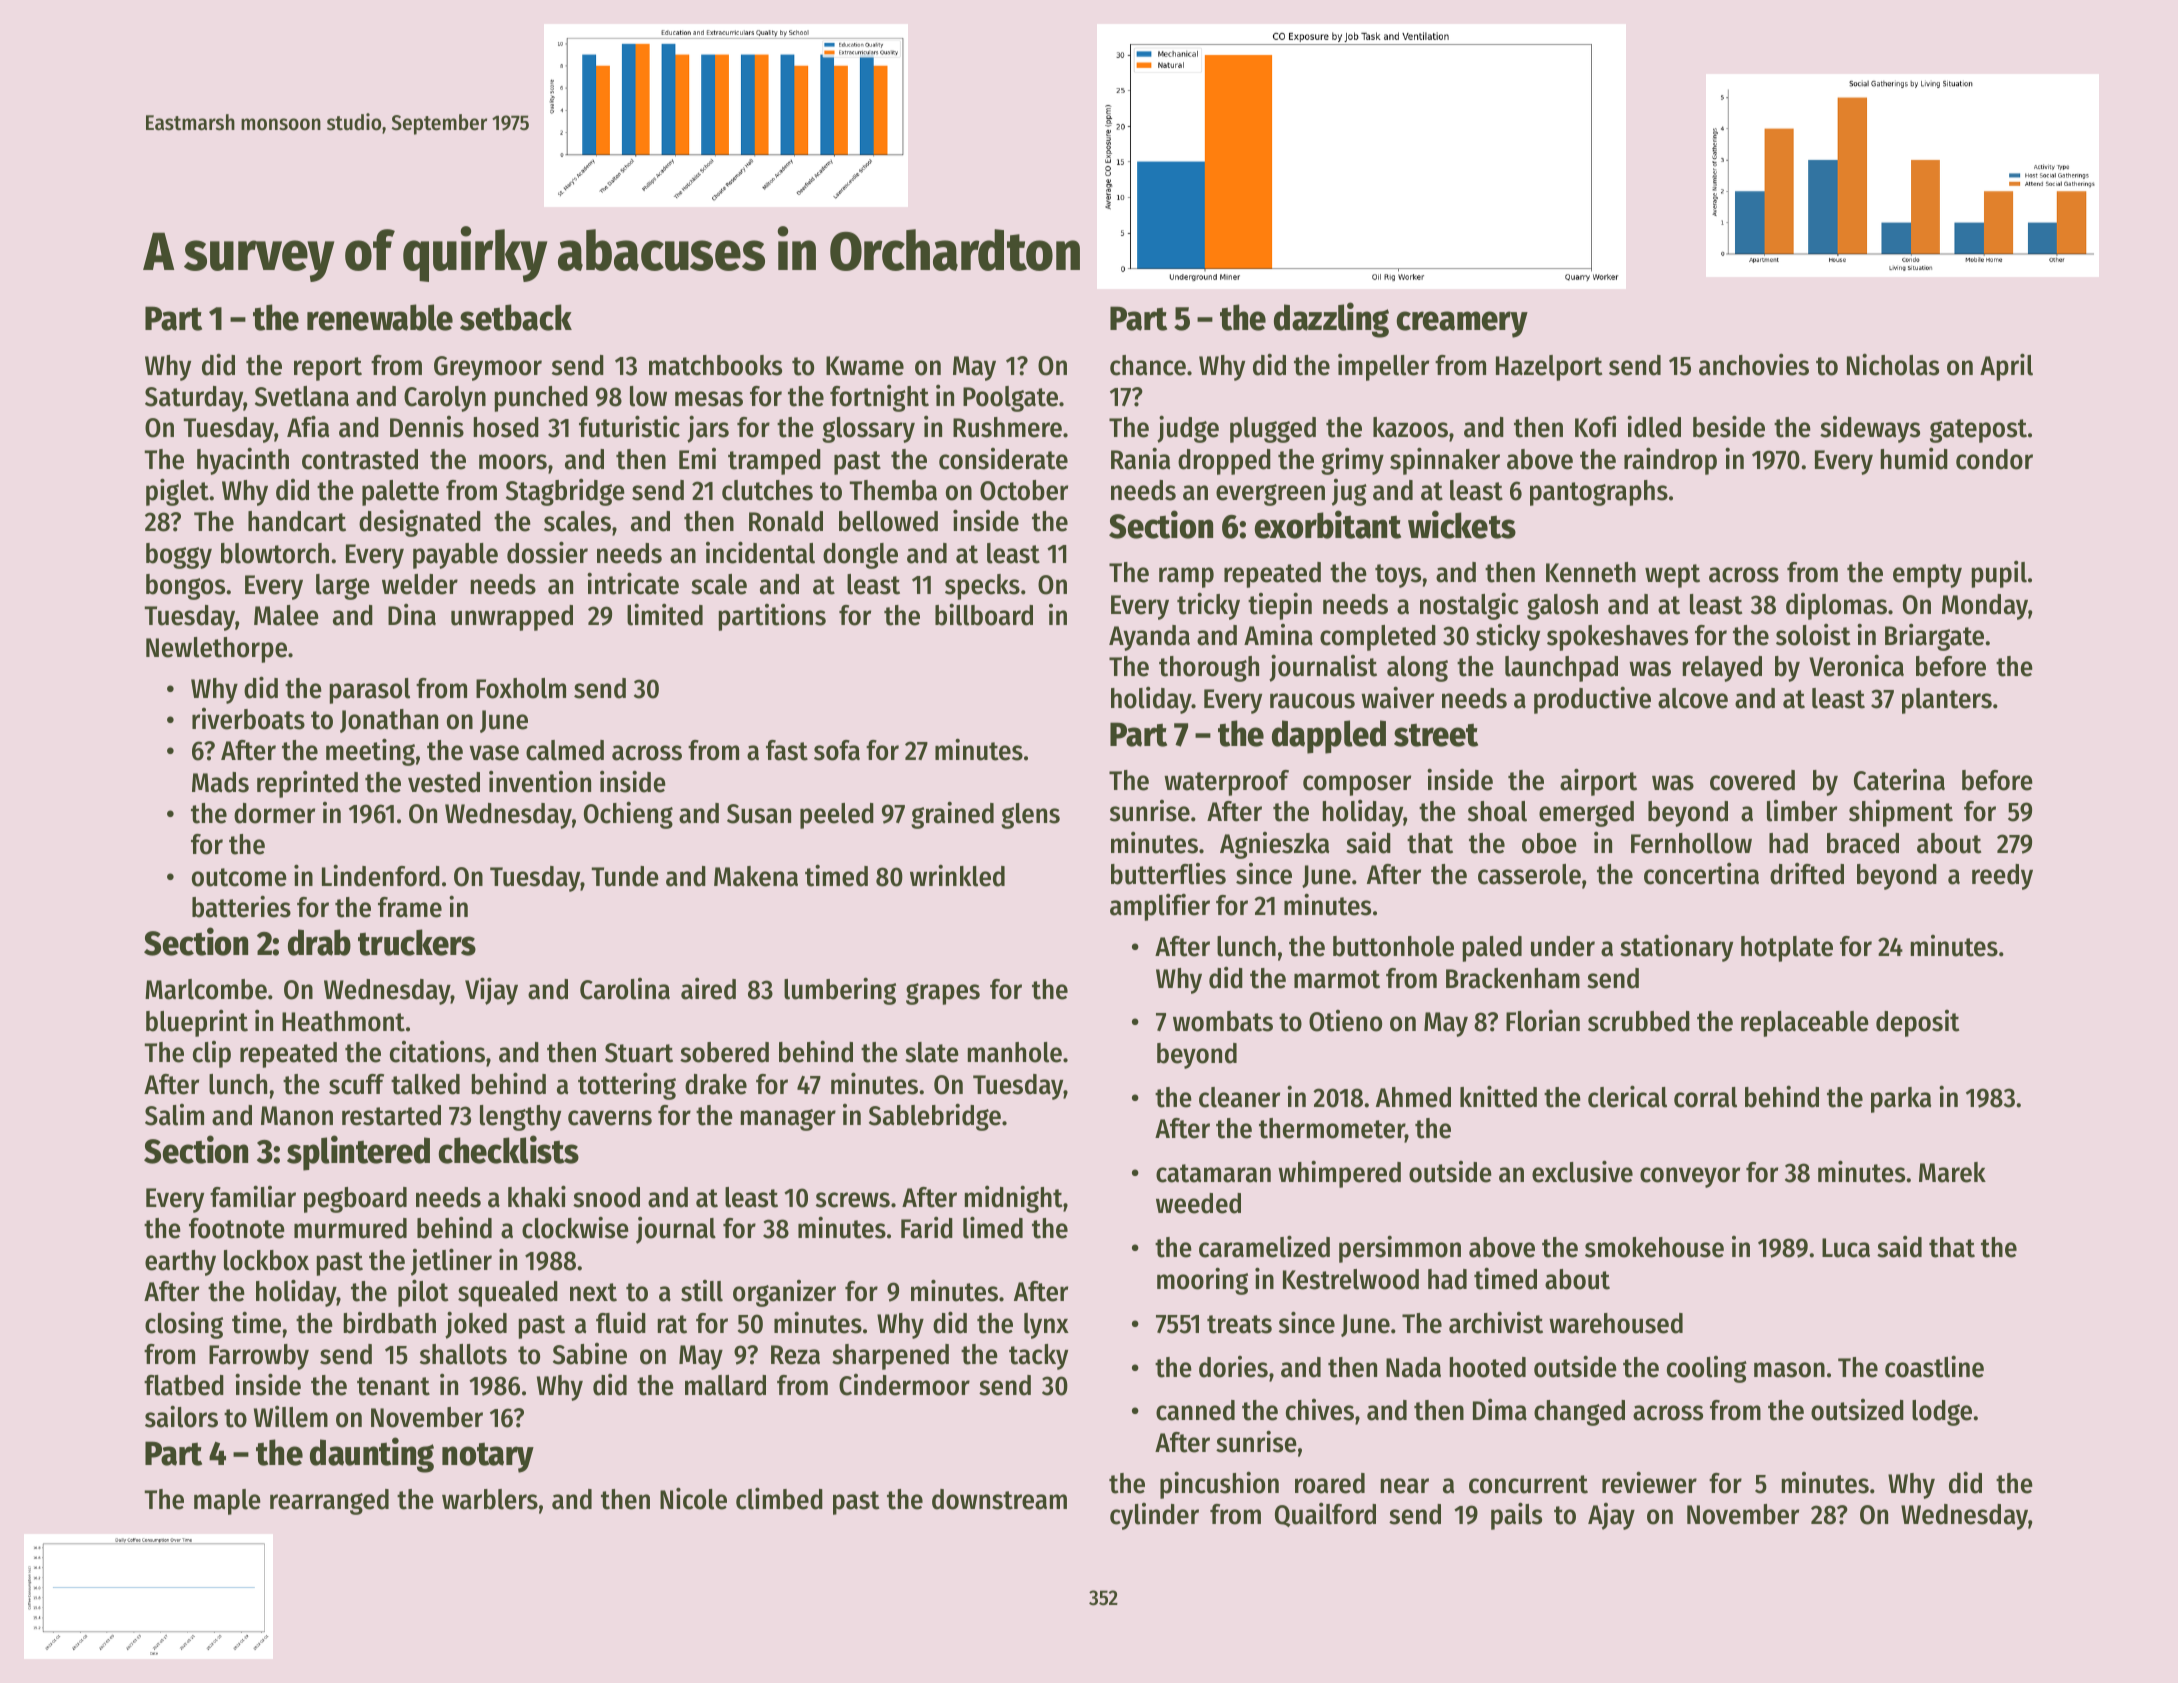  What do you see at coordinates (1462, 324) in the screenshot?
I see `creamery` at bounding box center [1462, 324].
